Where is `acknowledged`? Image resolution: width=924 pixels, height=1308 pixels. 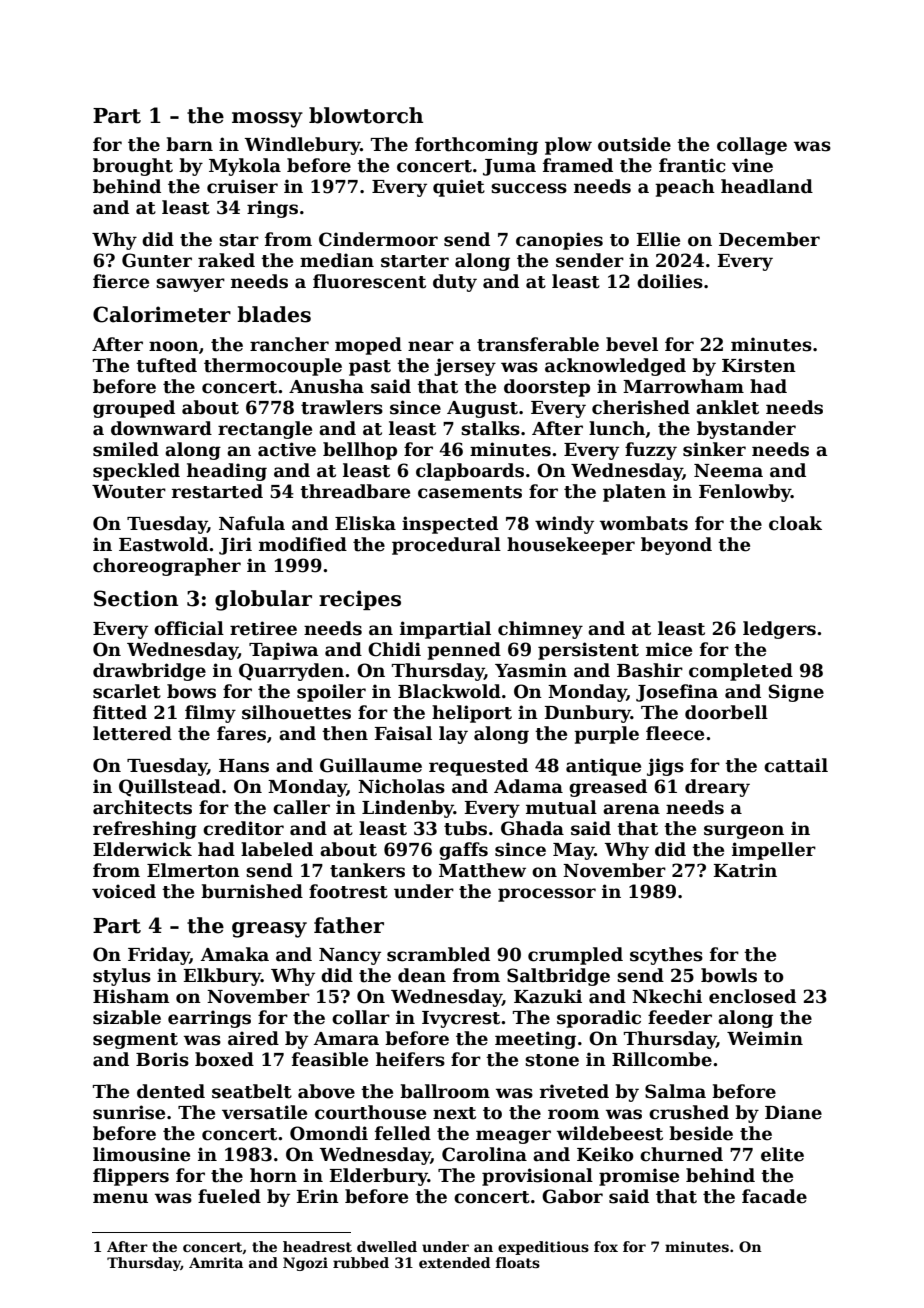
acknowledged is located at coordinates (615, 367).
